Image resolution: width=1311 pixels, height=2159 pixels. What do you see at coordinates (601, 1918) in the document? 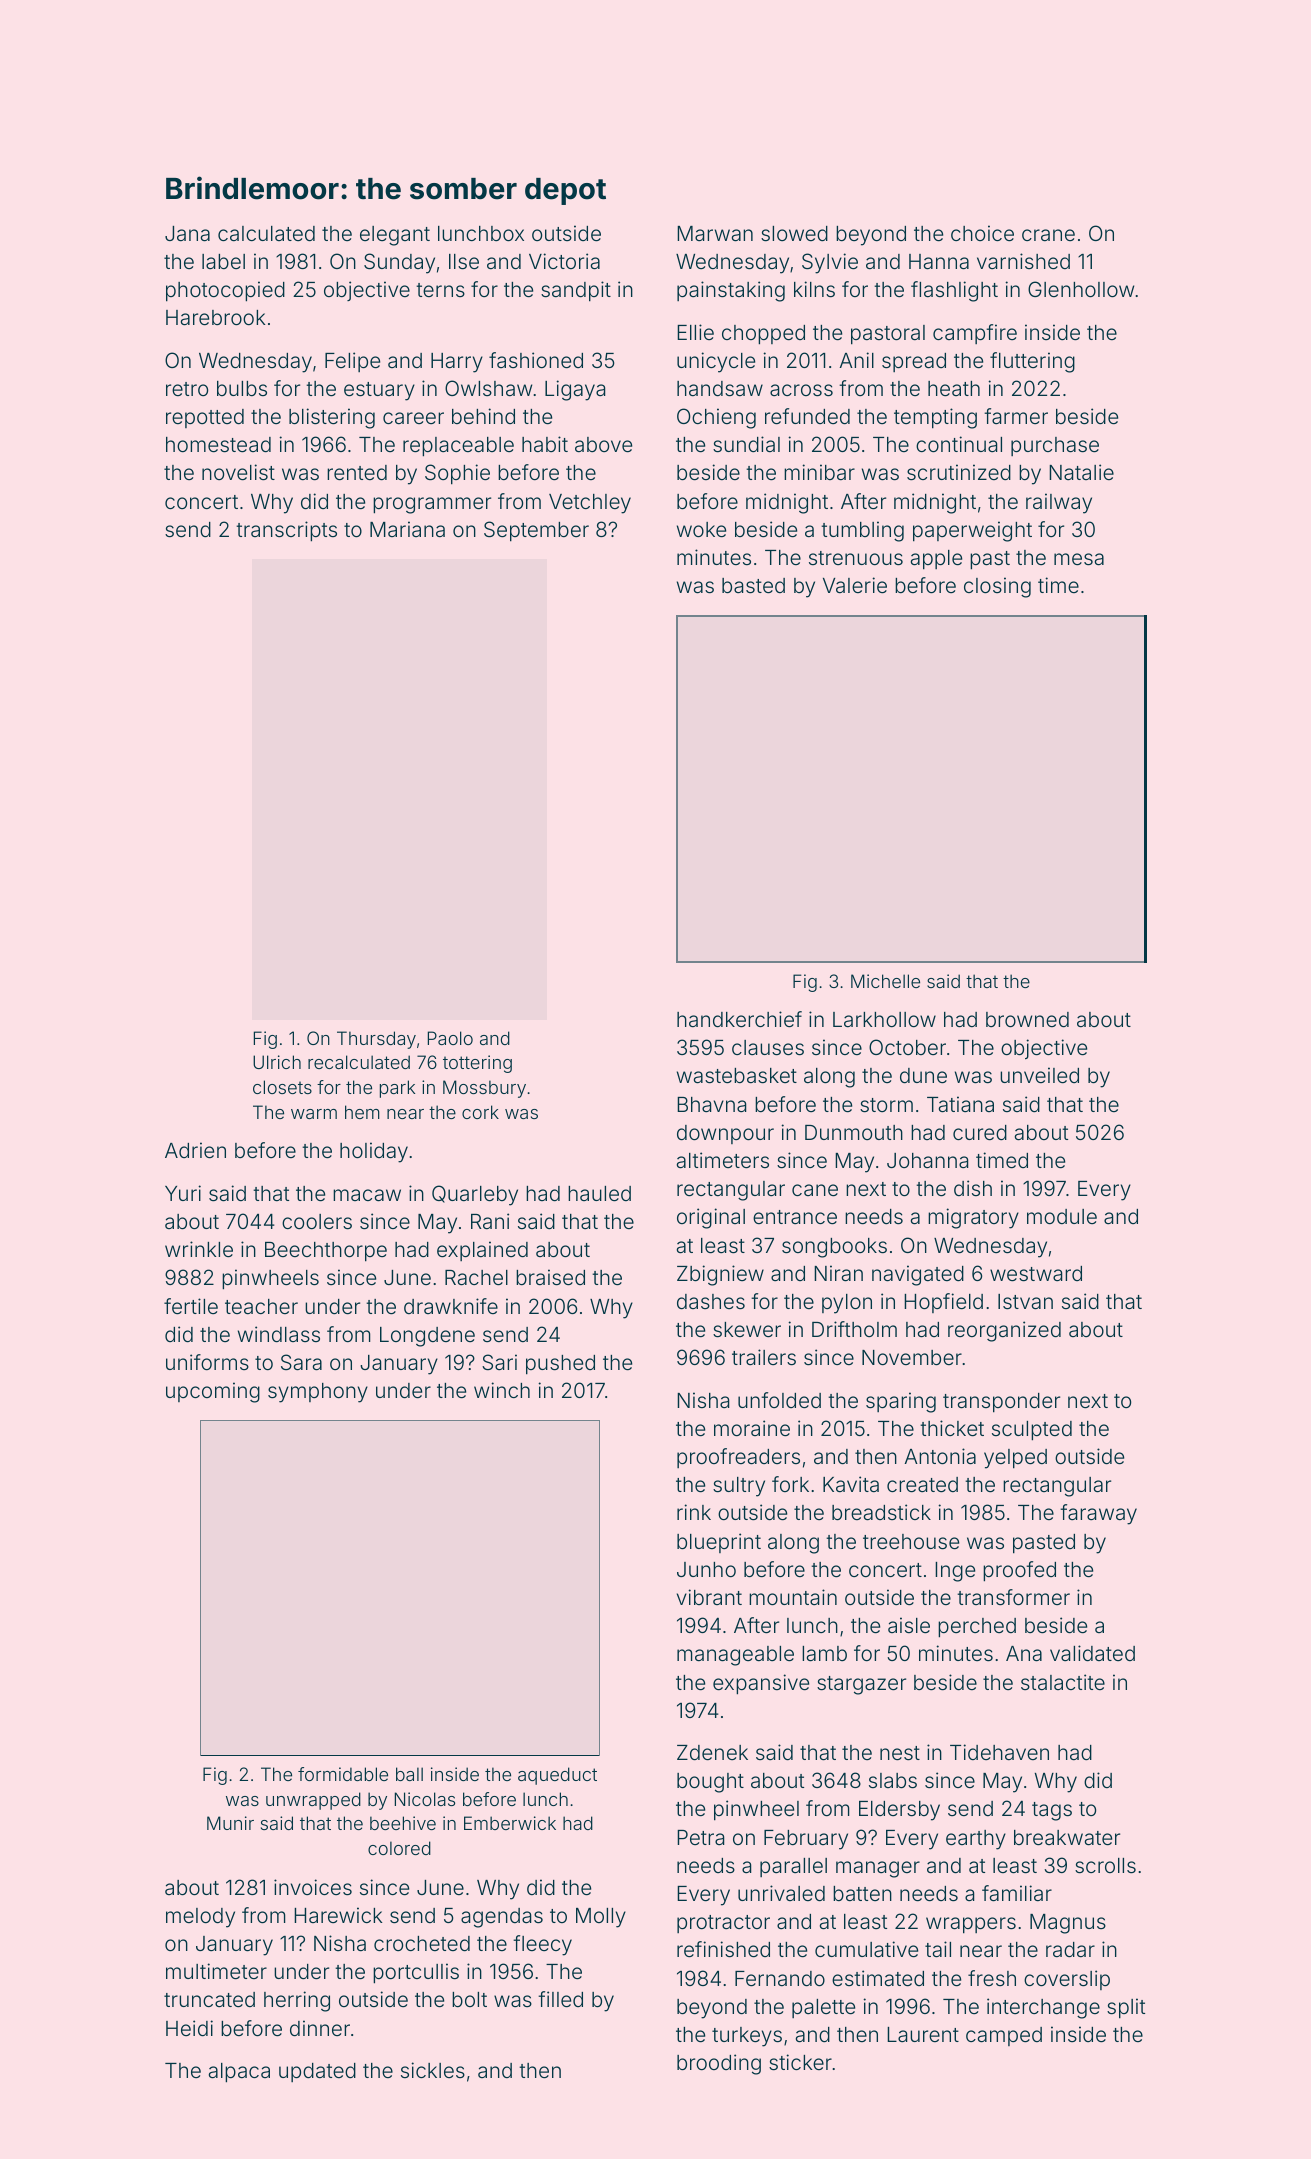
I see `Molly` at bounding box center [601, 1918].
